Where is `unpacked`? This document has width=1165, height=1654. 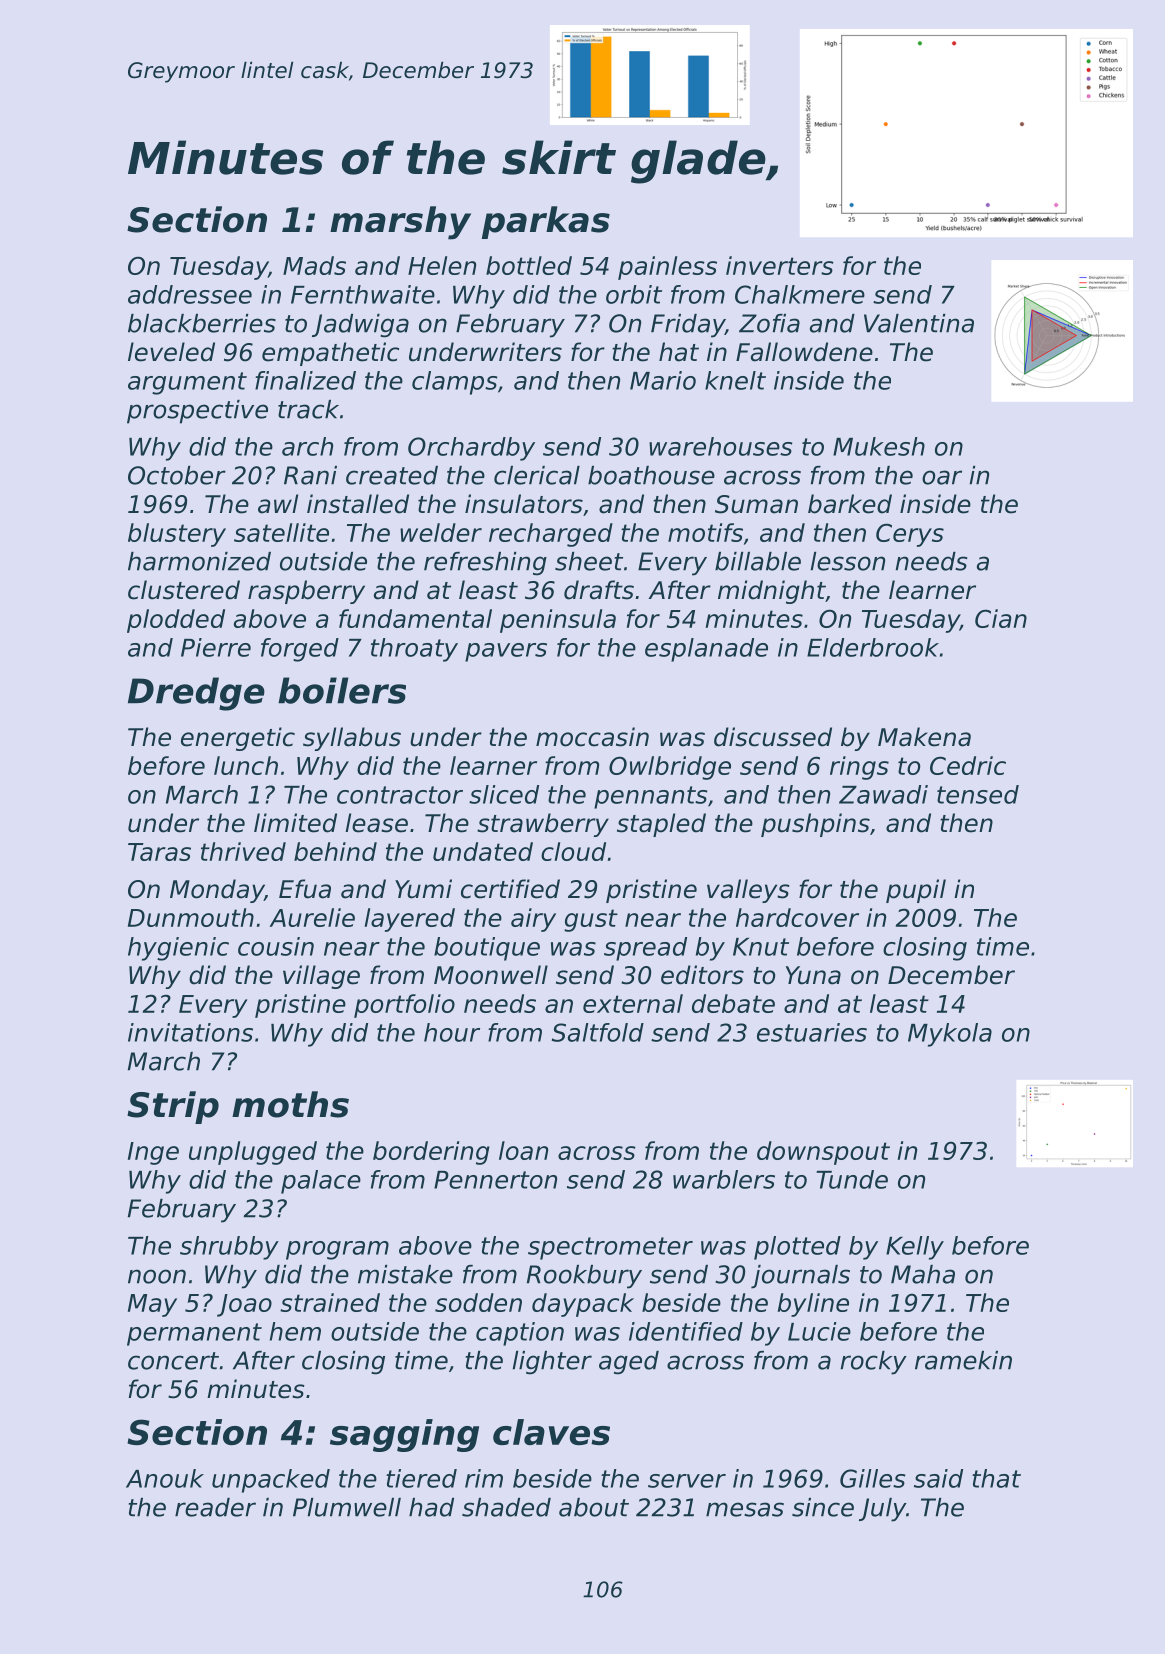
unpacked is located at coordinates (271, 1481).
